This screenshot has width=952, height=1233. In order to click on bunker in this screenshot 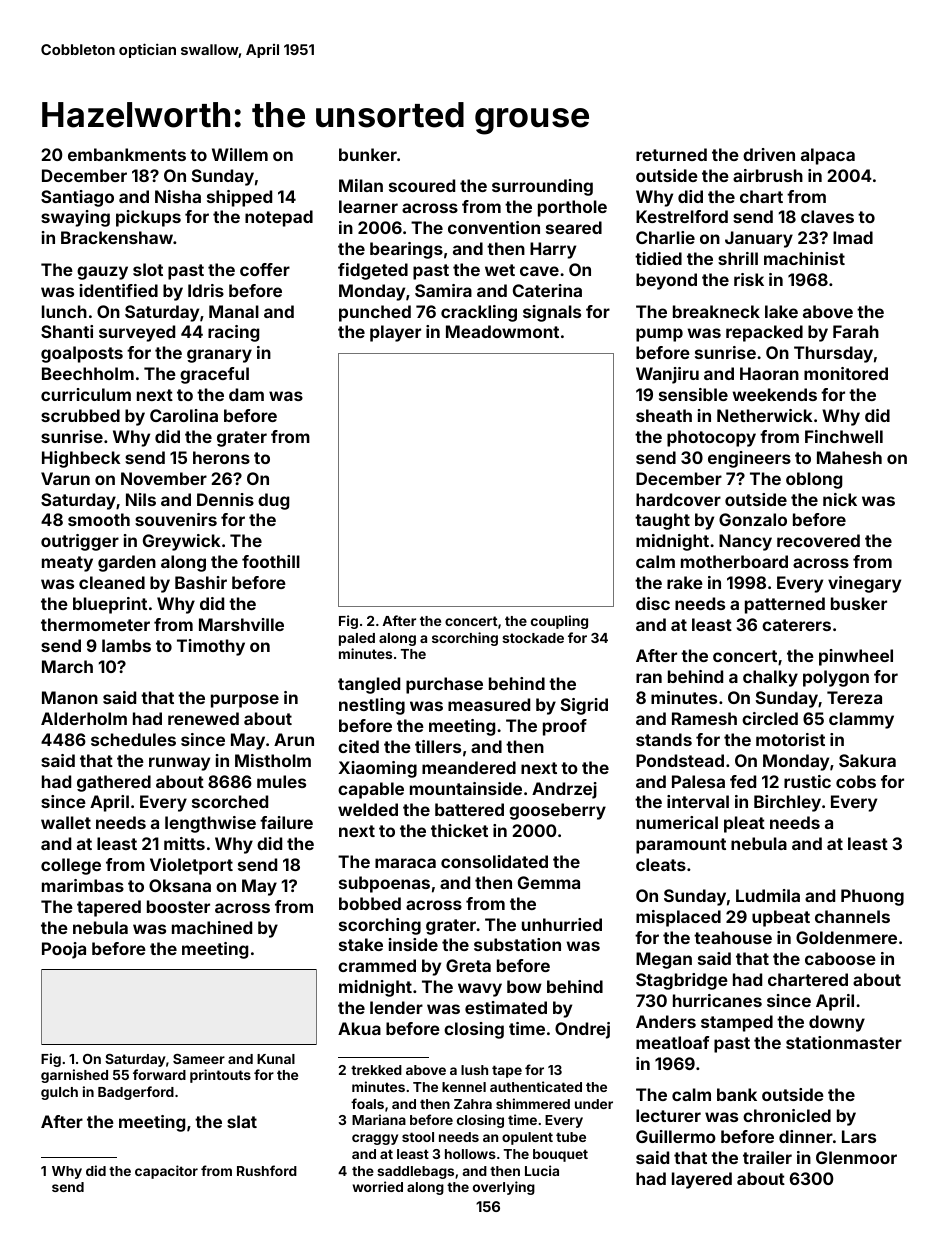, I will do `click(368, 154)`.
